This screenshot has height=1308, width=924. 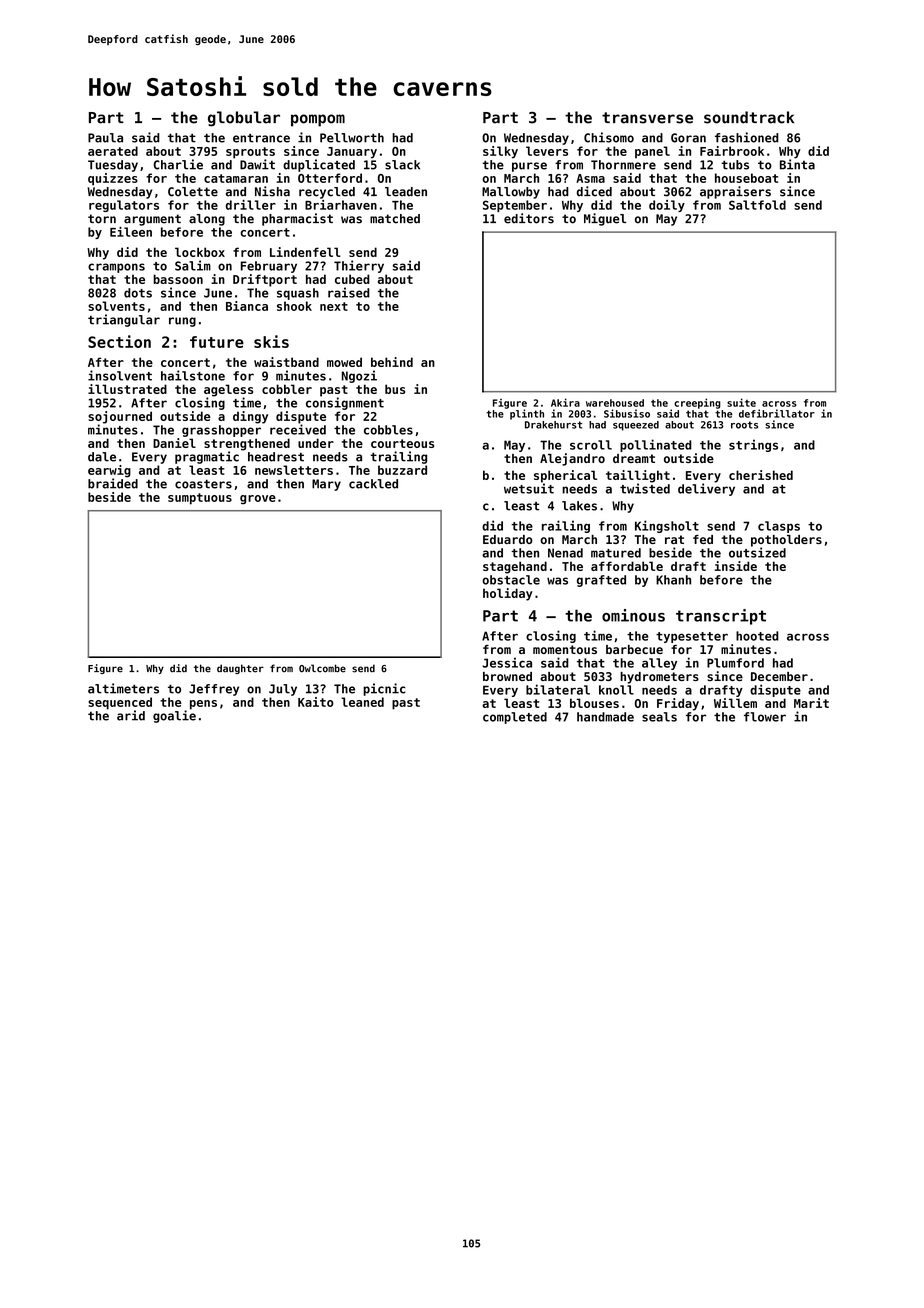 I want to click on daughter, so click(x=240, y=669).
